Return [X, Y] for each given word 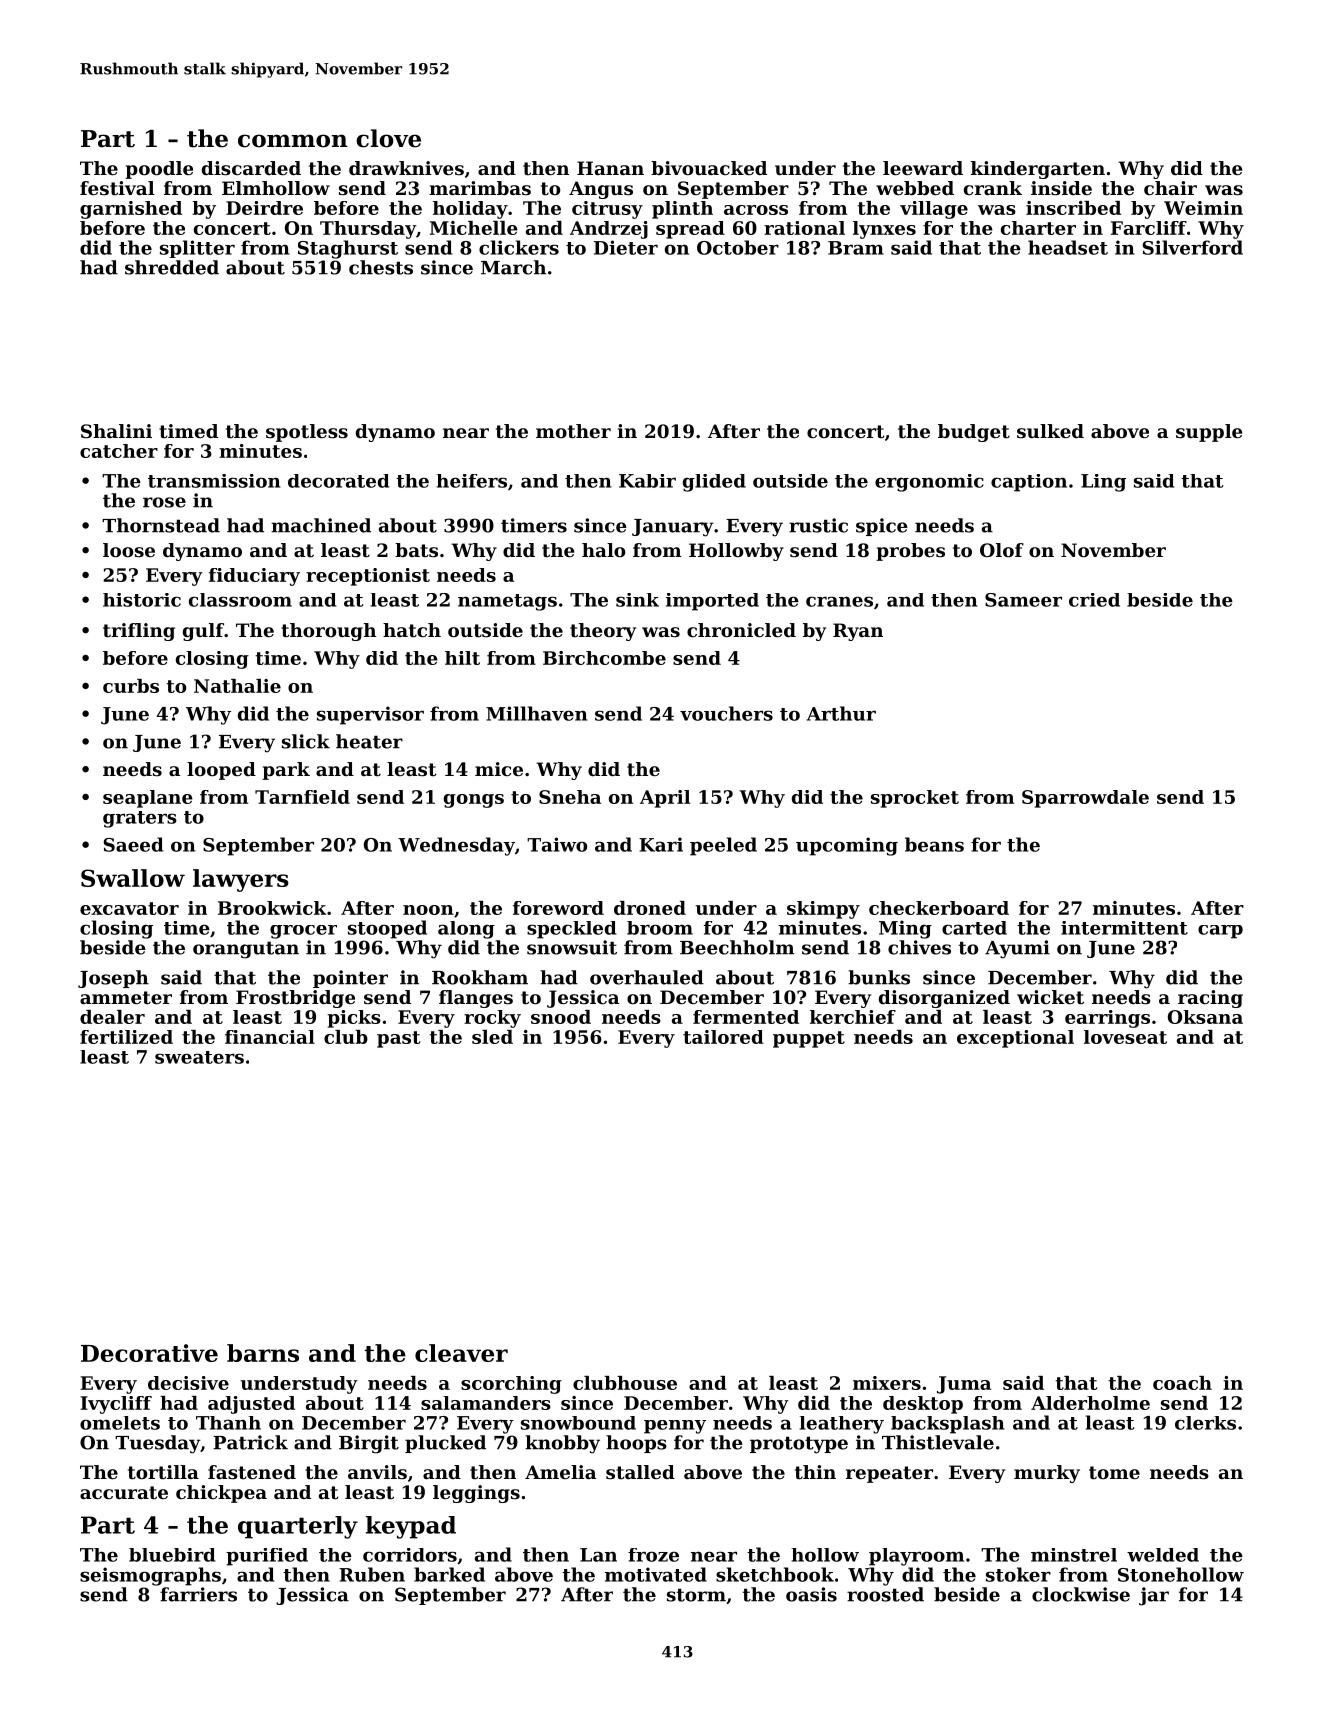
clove [388, 138]
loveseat [1125, 1037]
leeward [923, 168]
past [398, 1039]
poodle [159, 170]
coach [1182, 1383]
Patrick [250, 1442]
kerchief [853, 1017]
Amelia [560, 1472]
